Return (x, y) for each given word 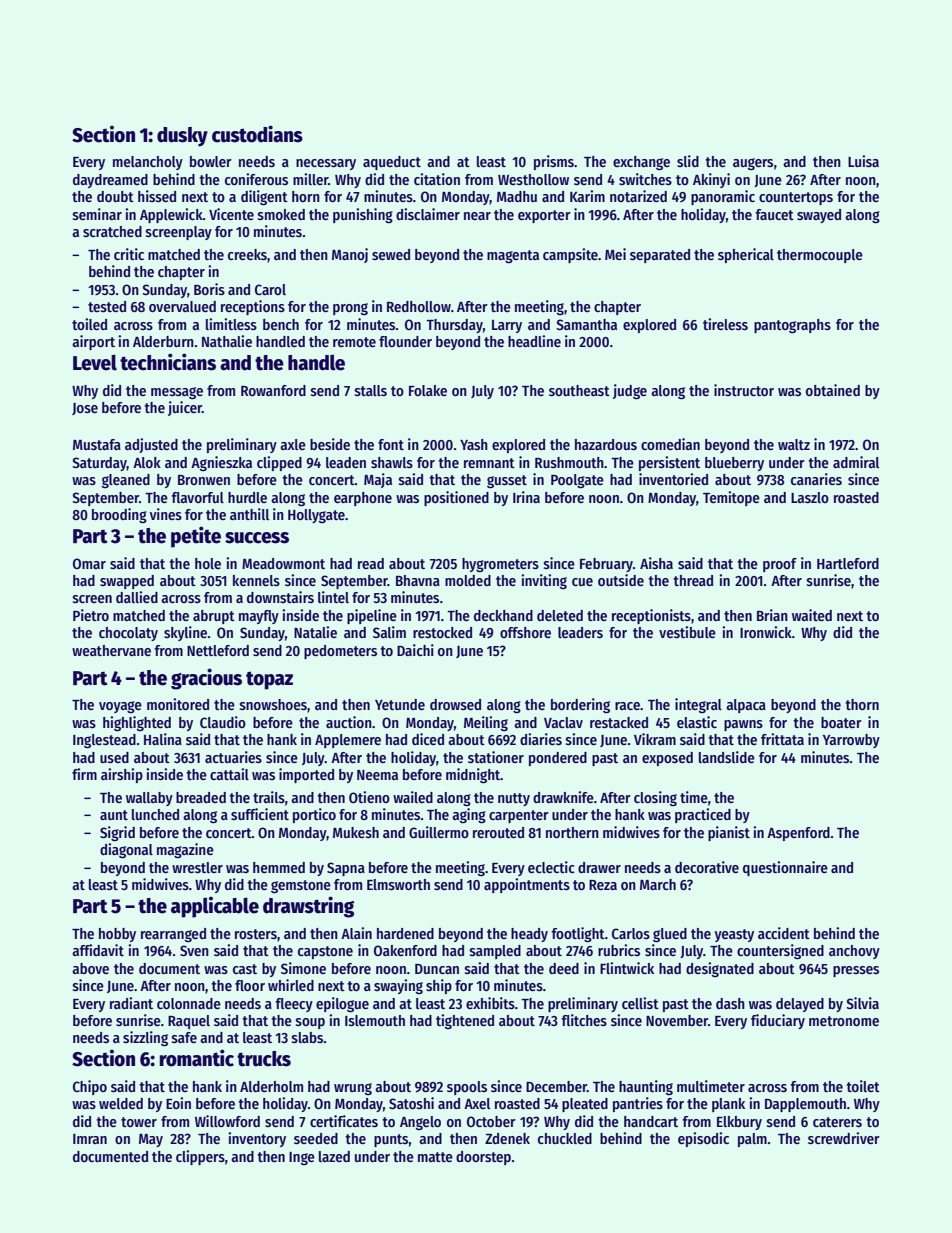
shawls (392, 462)
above (90, 968)
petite (196, 537)
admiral (856, 462)
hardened (405, 933)
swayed (819, 216)
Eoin (178, 1103)
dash (730, 1003)
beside (330, 444)
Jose (85, 409)
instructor (744, 390)
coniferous (256, 179)
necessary (326, 164)
